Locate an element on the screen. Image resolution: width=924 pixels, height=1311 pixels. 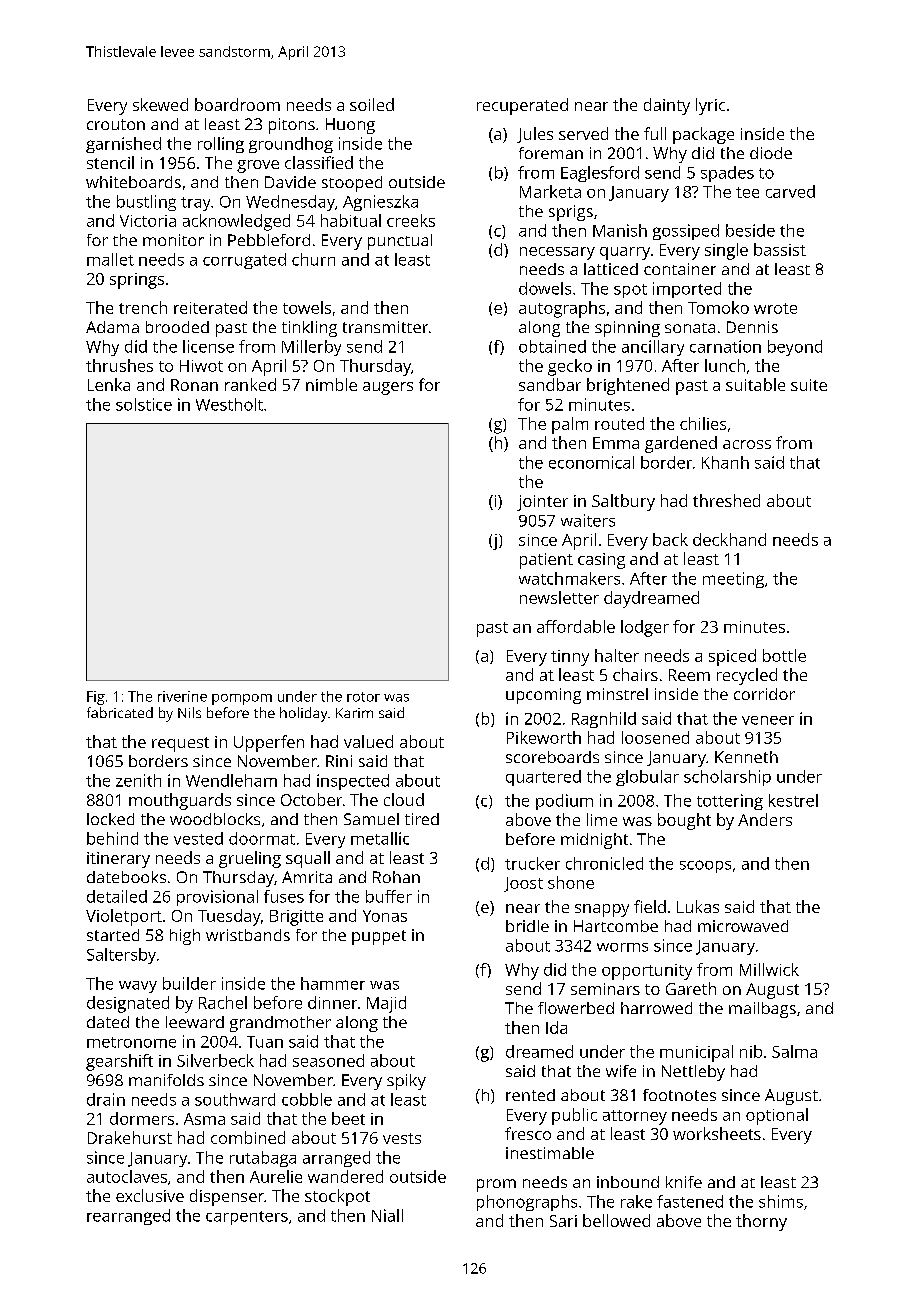
gearshift is located at coordinates (119, 1062).
